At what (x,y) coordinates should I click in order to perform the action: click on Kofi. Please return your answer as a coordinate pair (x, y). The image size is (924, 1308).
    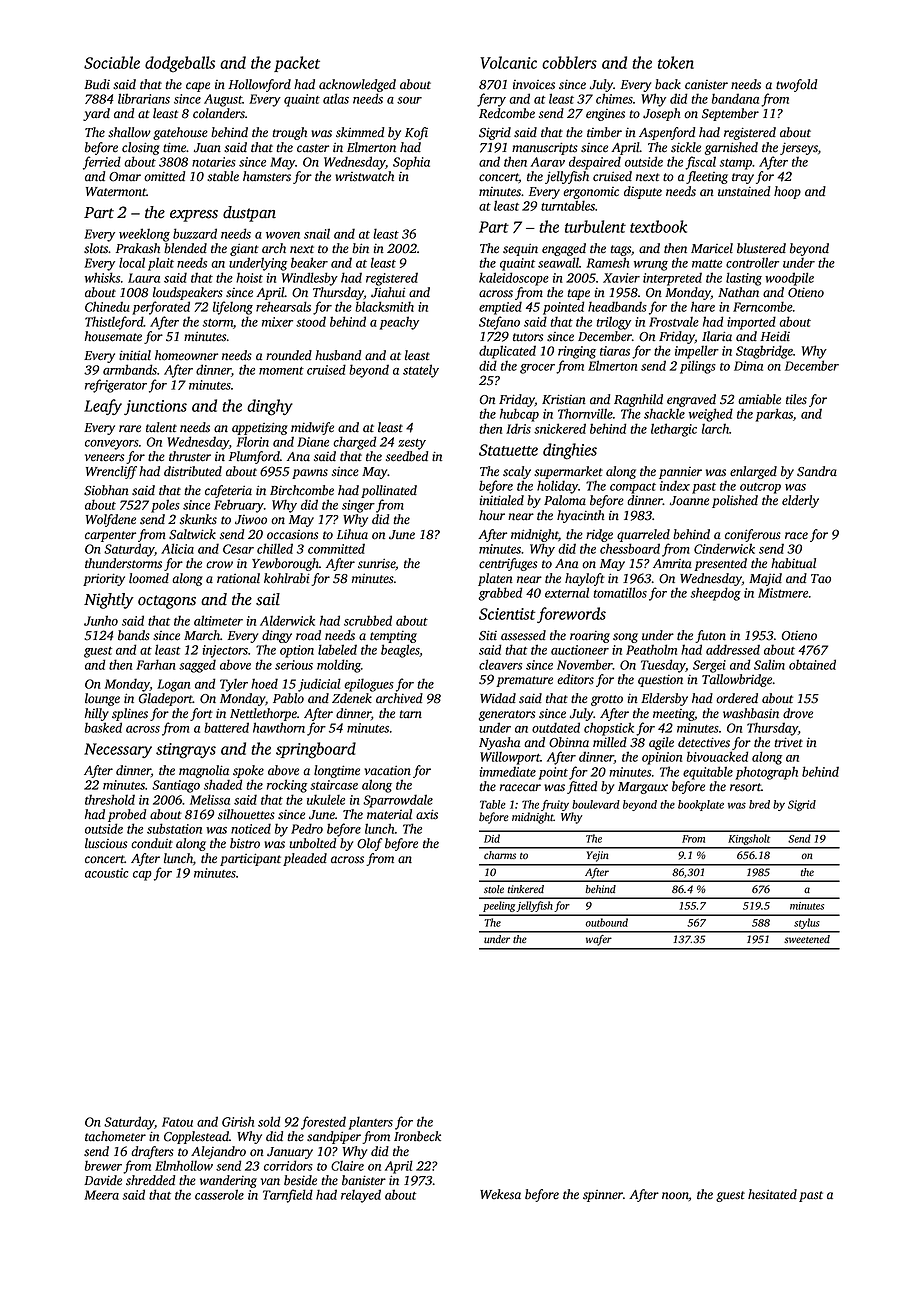
    Looking at the image, I should click on (416, 133).
